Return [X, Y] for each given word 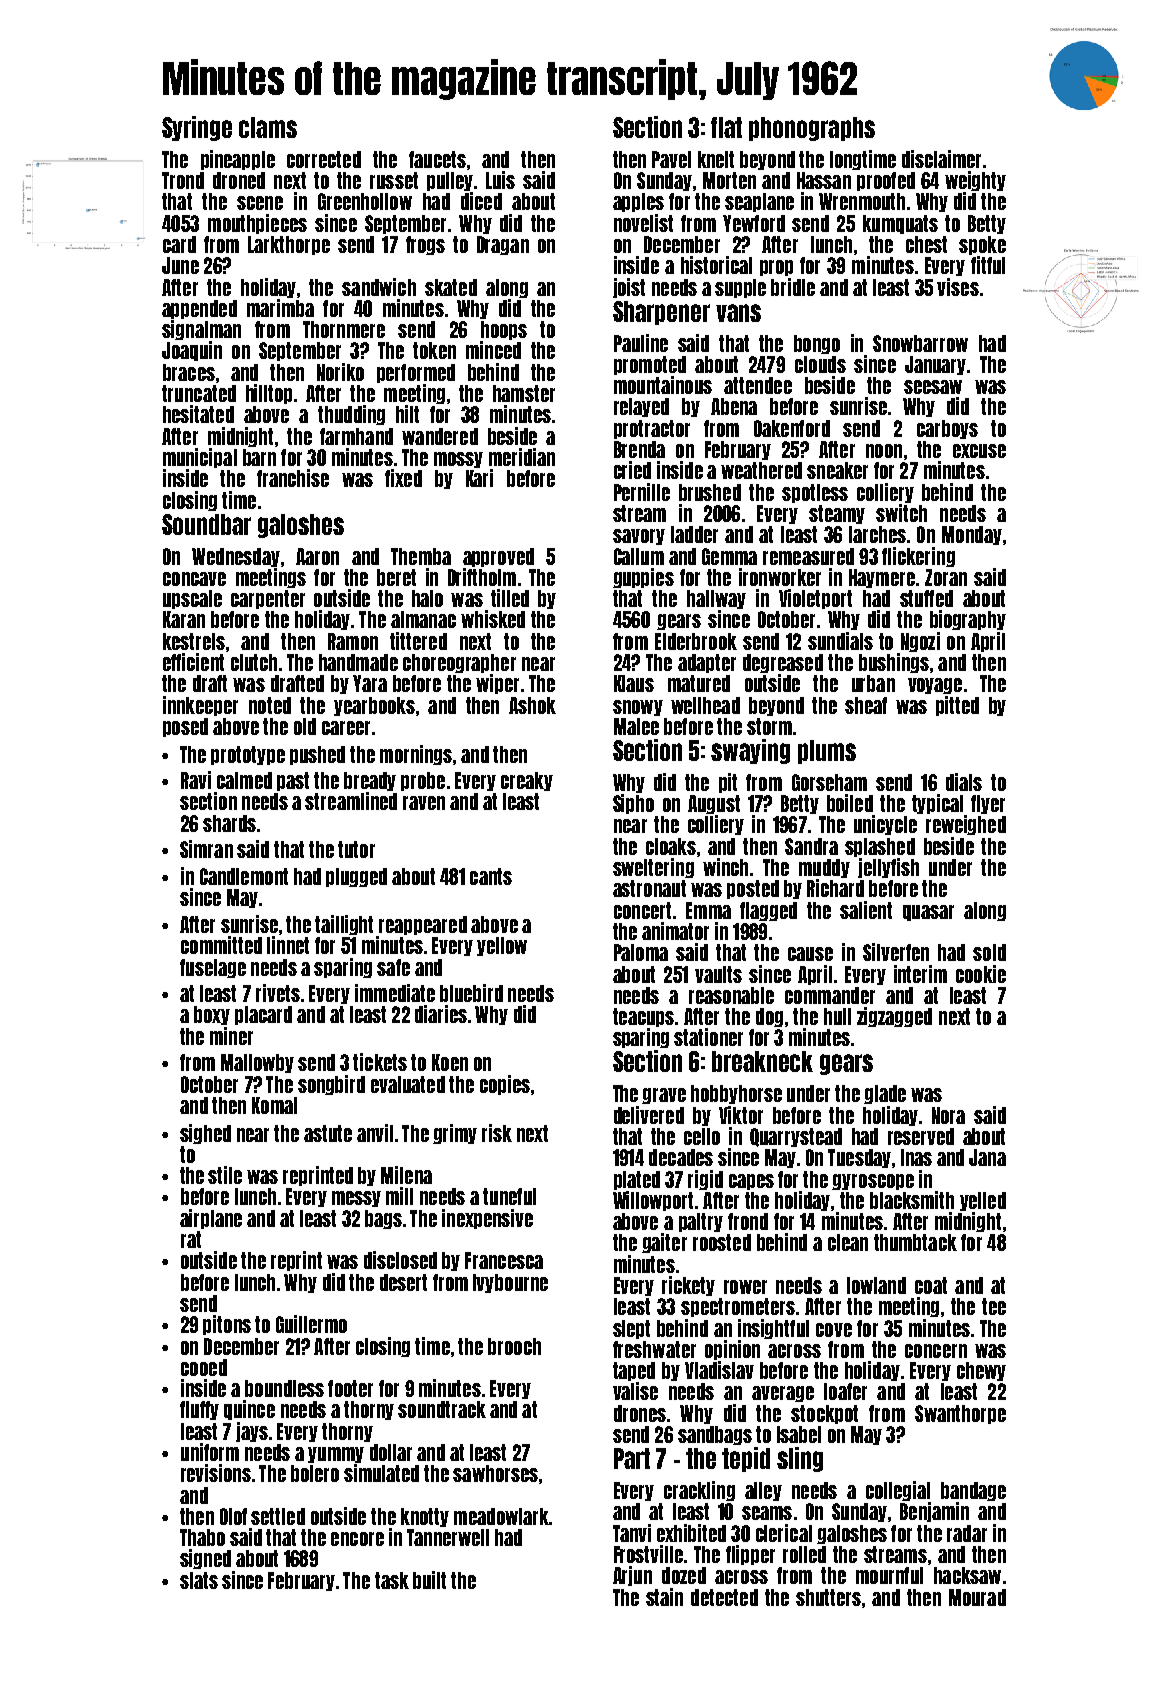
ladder [694, 534]
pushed [317, 755]
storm [769, 726]
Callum [639, 556]
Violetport [815, 599]
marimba [280, 308]
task [392, 1580]
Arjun [632, 1576]
